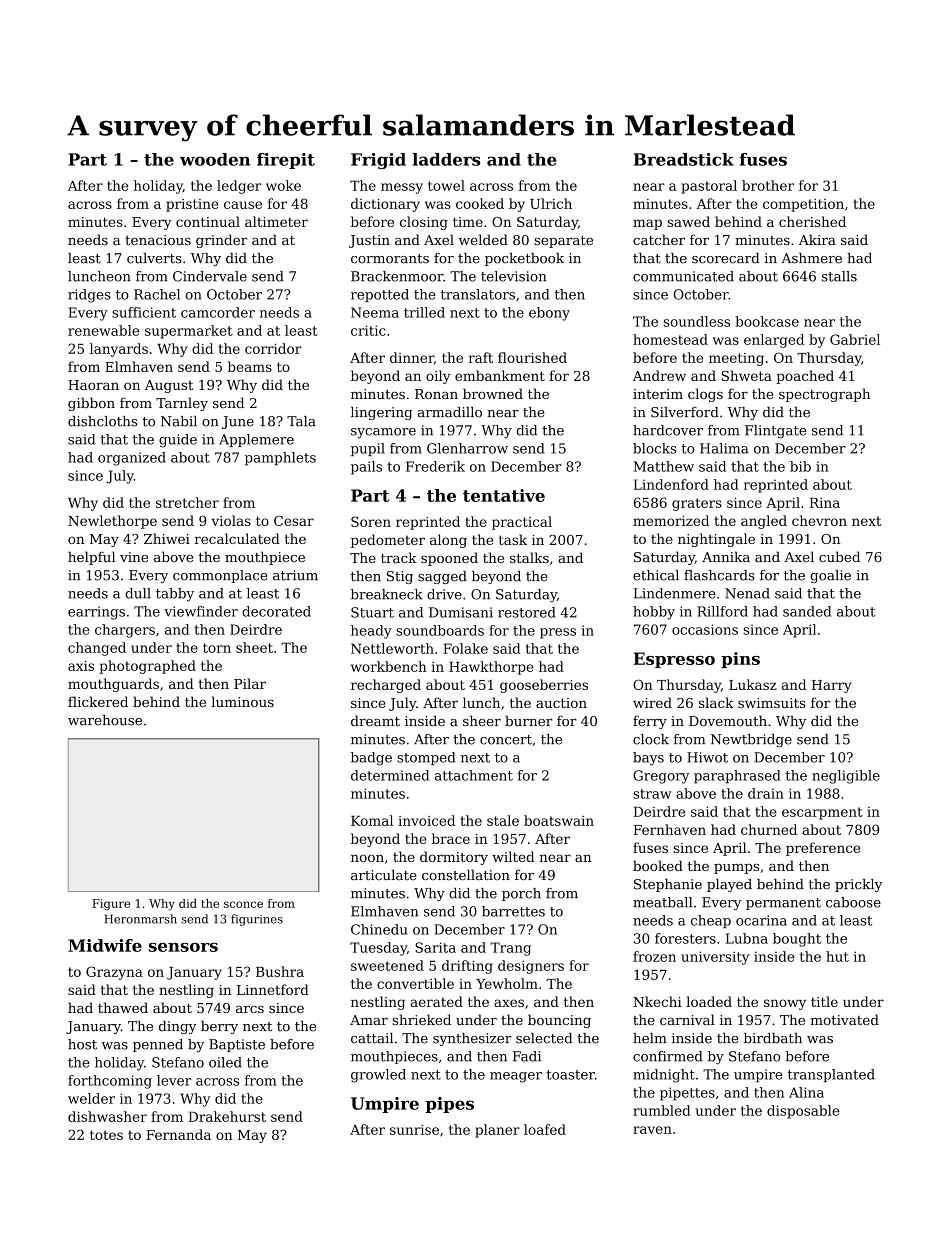 The height and width of the document is (1233, 952). I want to click on Komal, so click(372, 820).
